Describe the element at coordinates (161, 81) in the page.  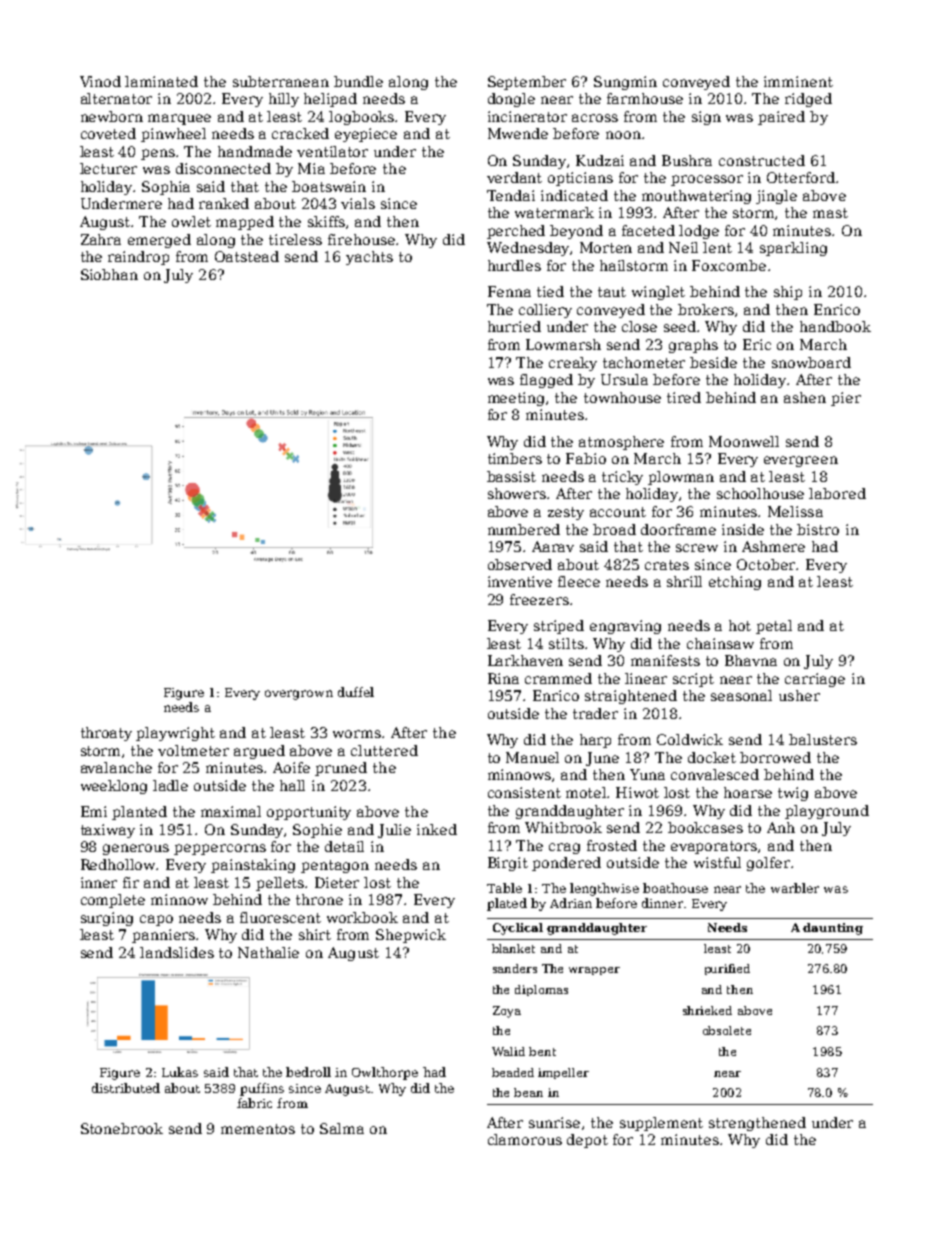
I see `laminated` at that location.
